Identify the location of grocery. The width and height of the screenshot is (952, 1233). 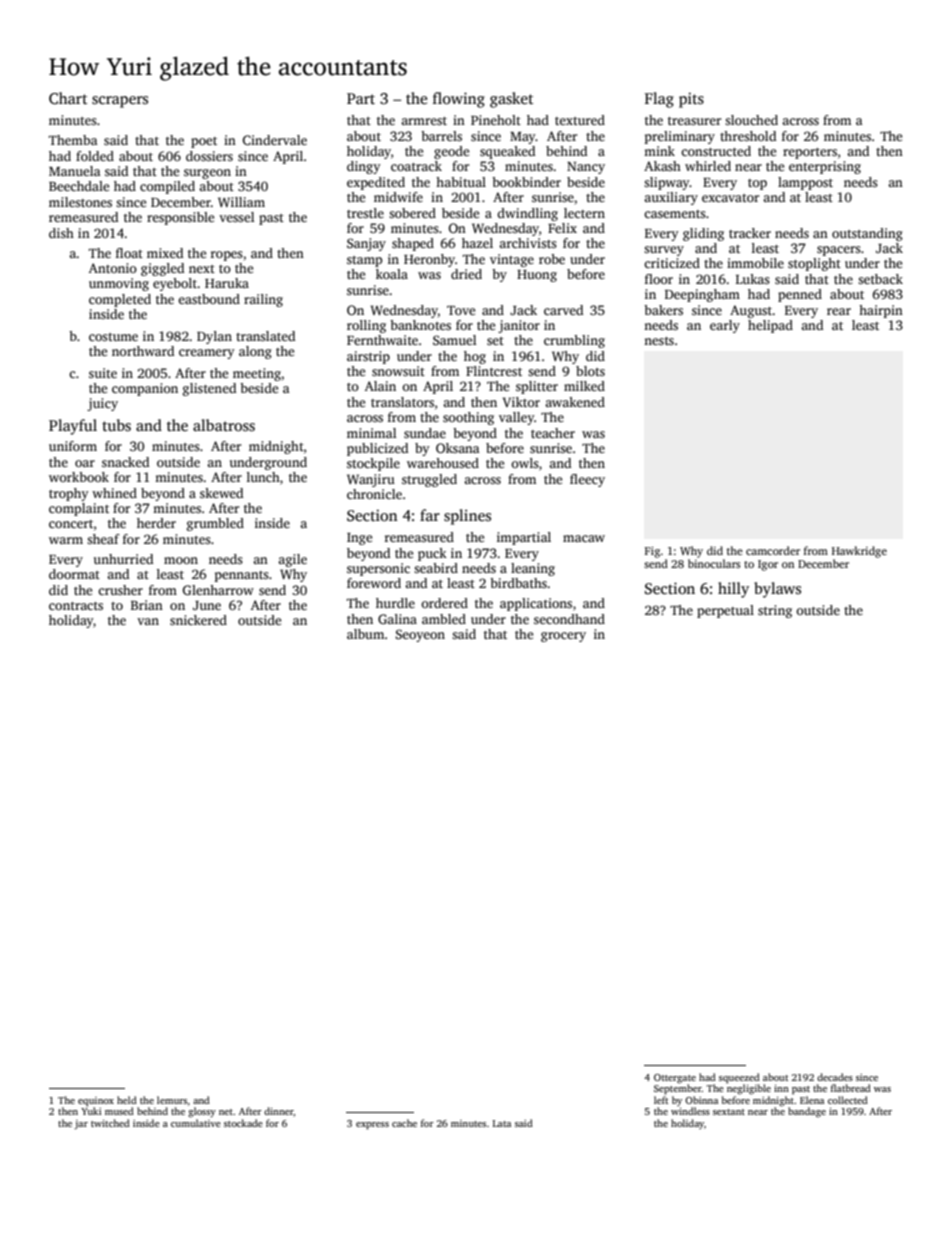
(563, 637).
